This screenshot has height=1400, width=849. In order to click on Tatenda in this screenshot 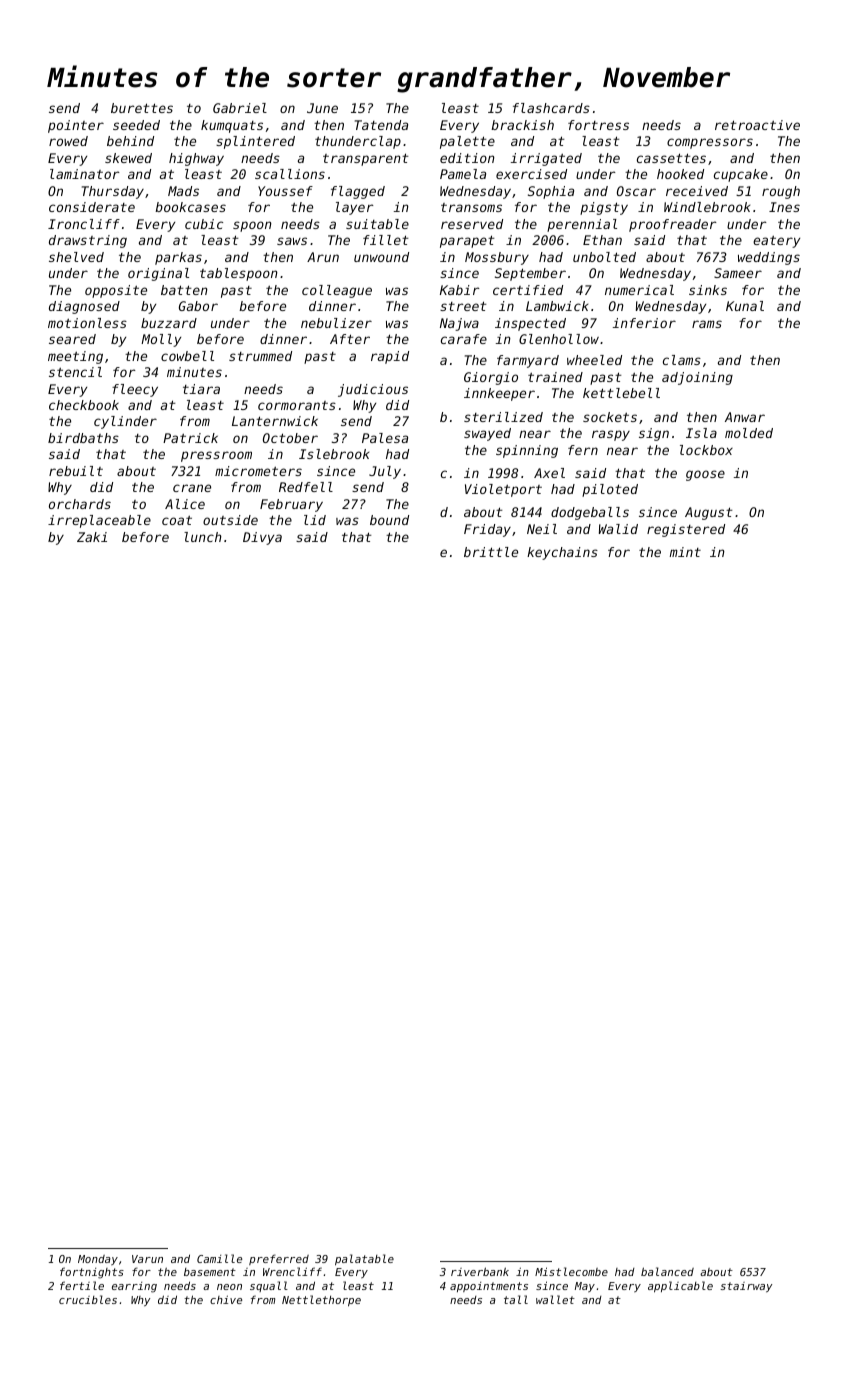, I will do `click(381, 125)`.
